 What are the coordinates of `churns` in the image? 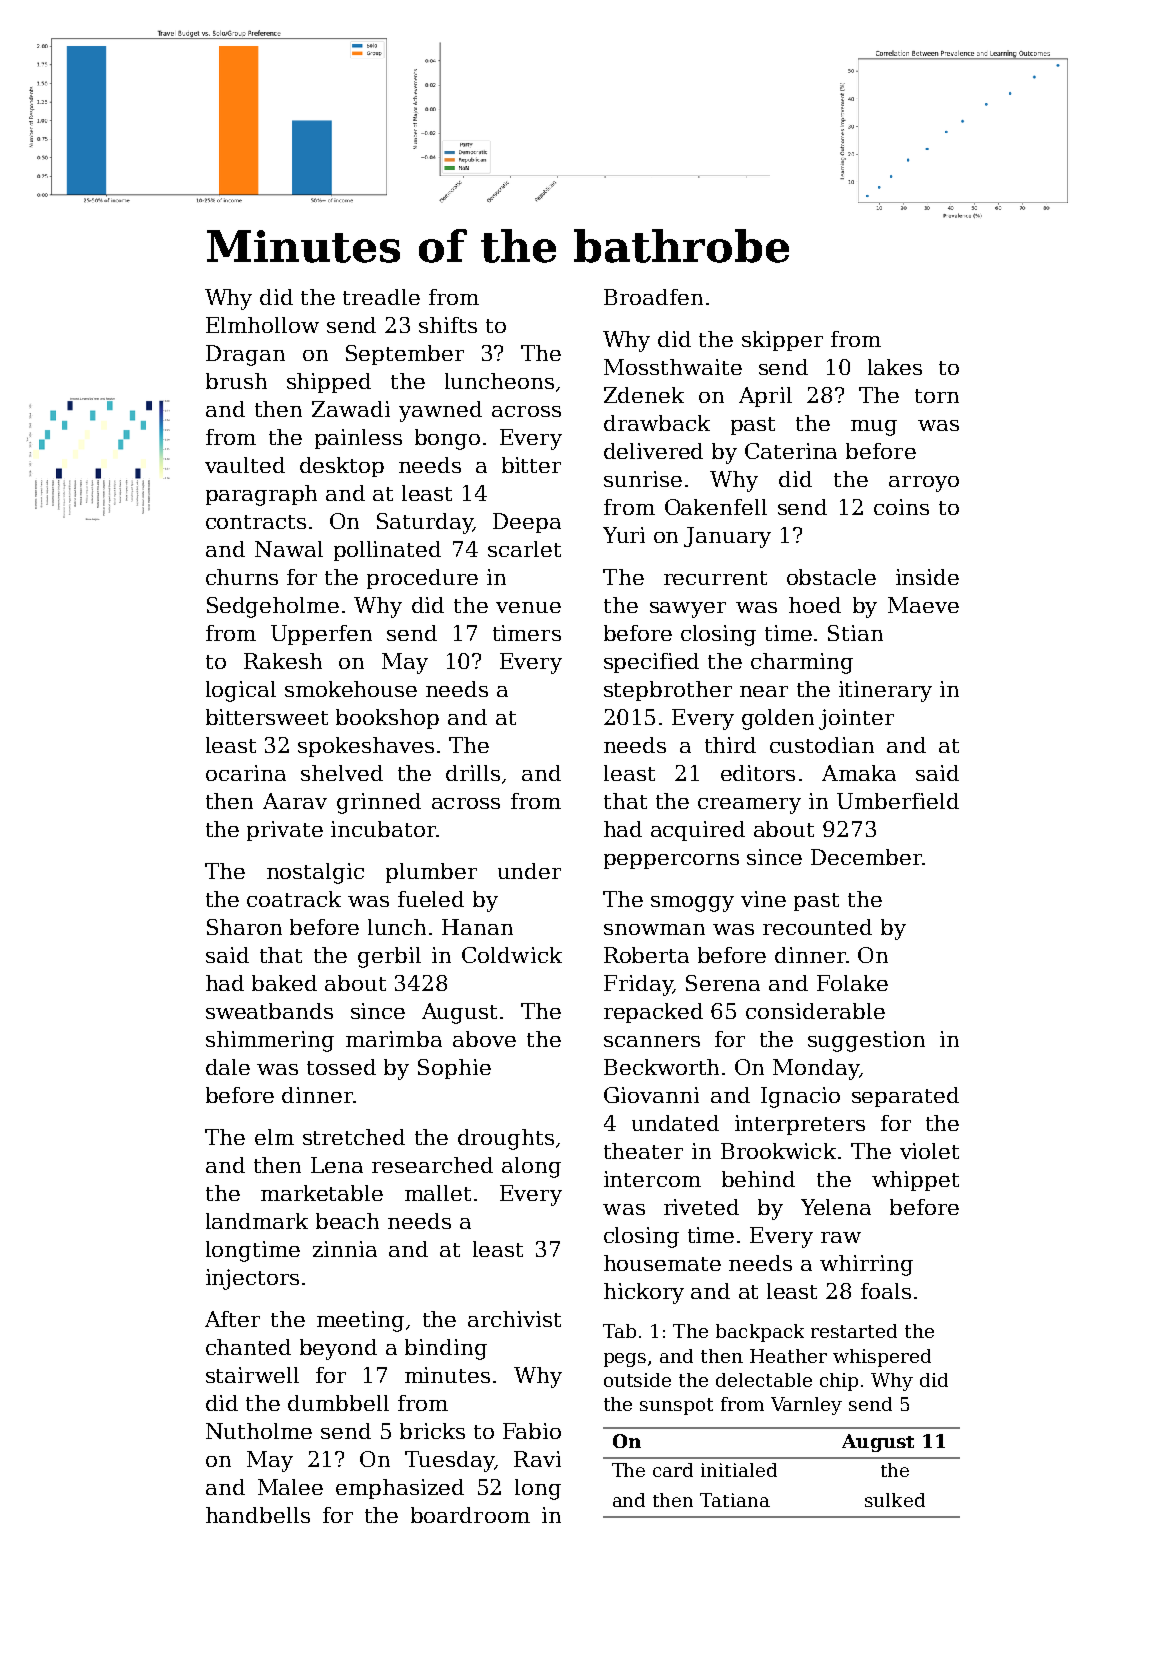 It's located at (242, 577).
